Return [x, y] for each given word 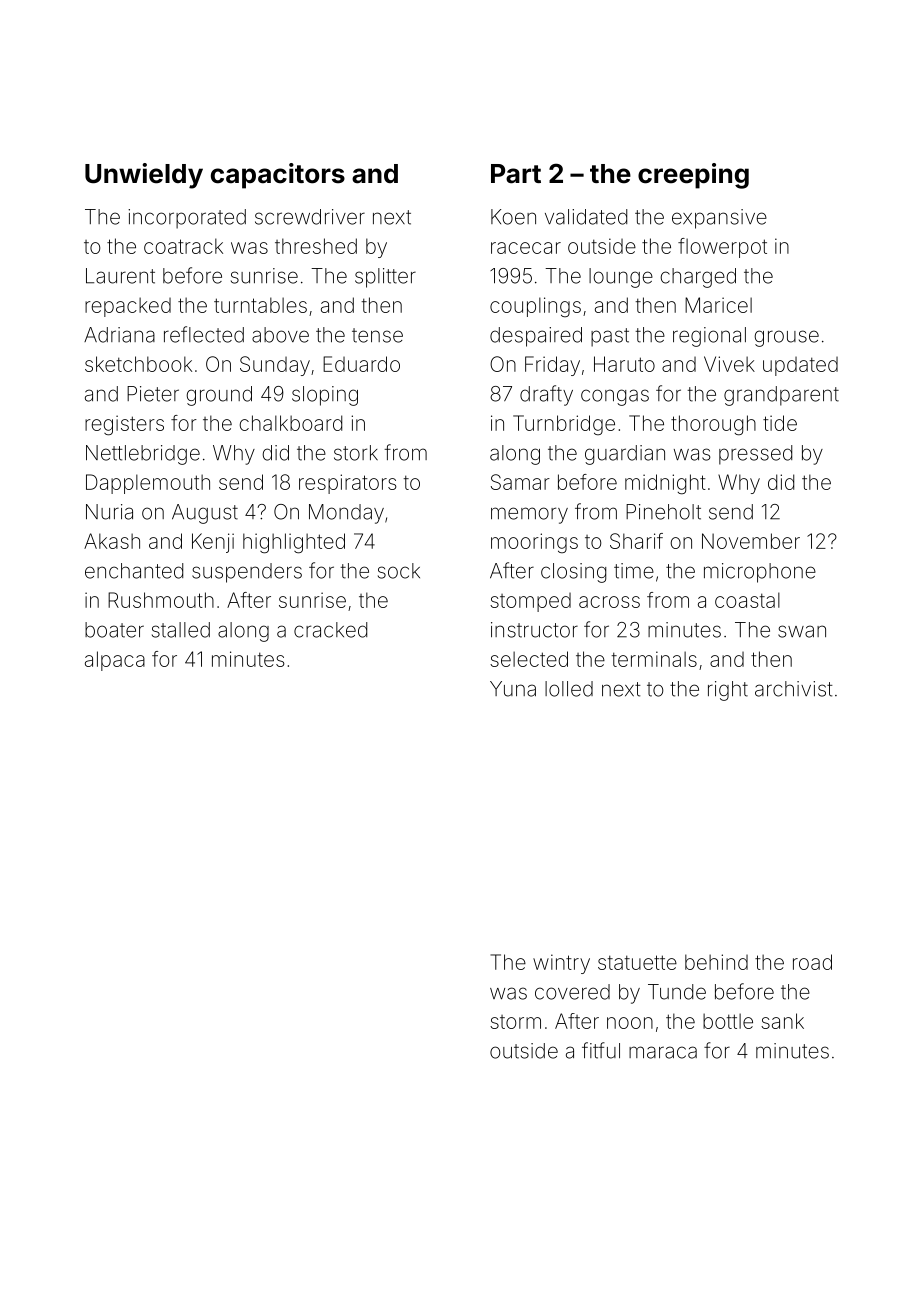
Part [516, 174]
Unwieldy [144, 176]
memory [529, 515]
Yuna [513, 689]
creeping [693, 176]
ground [219, 396]
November [751, 541]
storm [515, 1022]
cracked [330, 630]
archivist [794, 689]
